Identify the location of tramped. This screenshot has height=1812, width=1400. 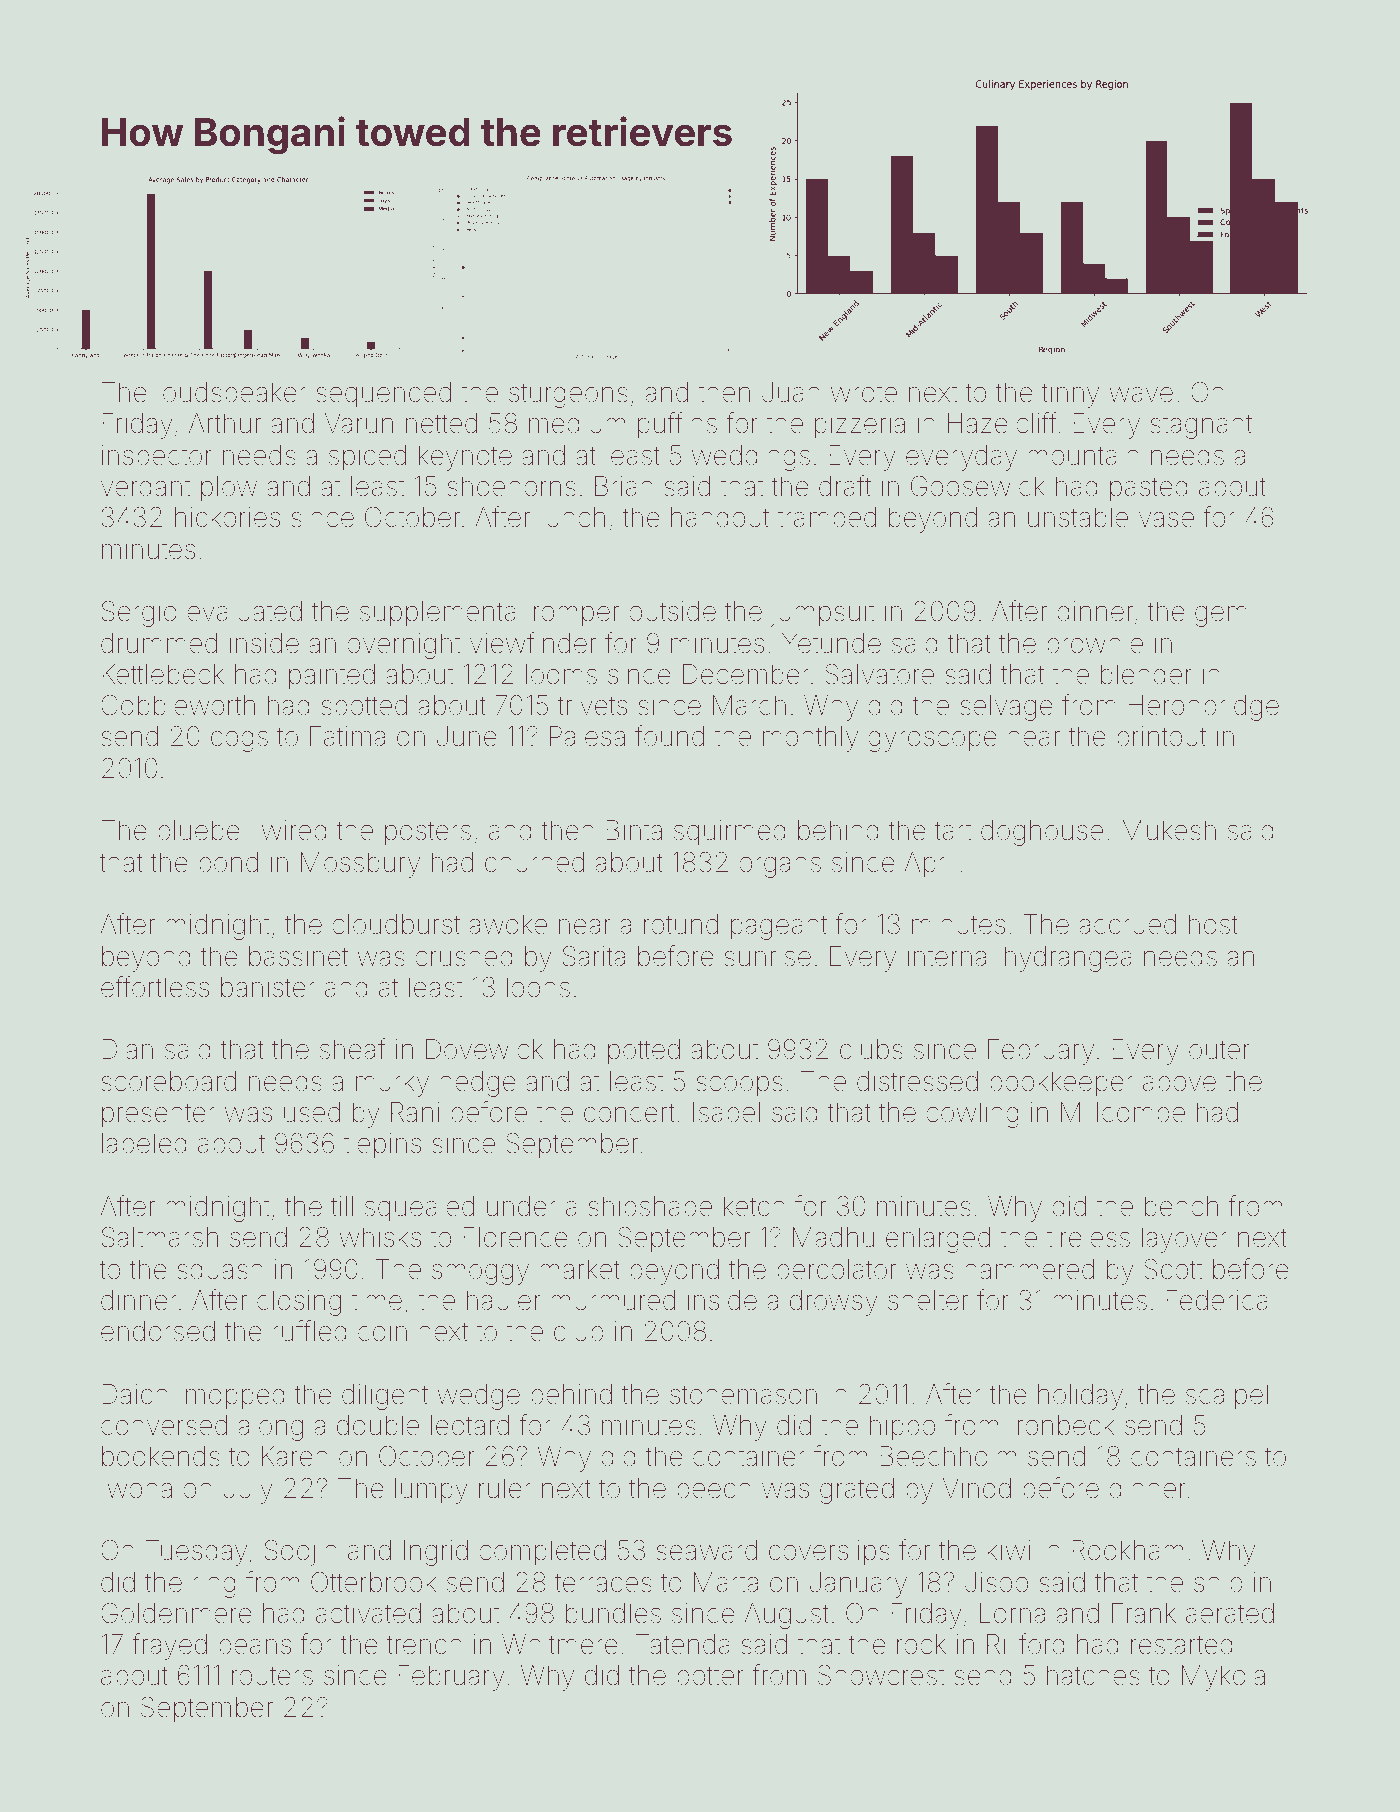
(826, 519).
